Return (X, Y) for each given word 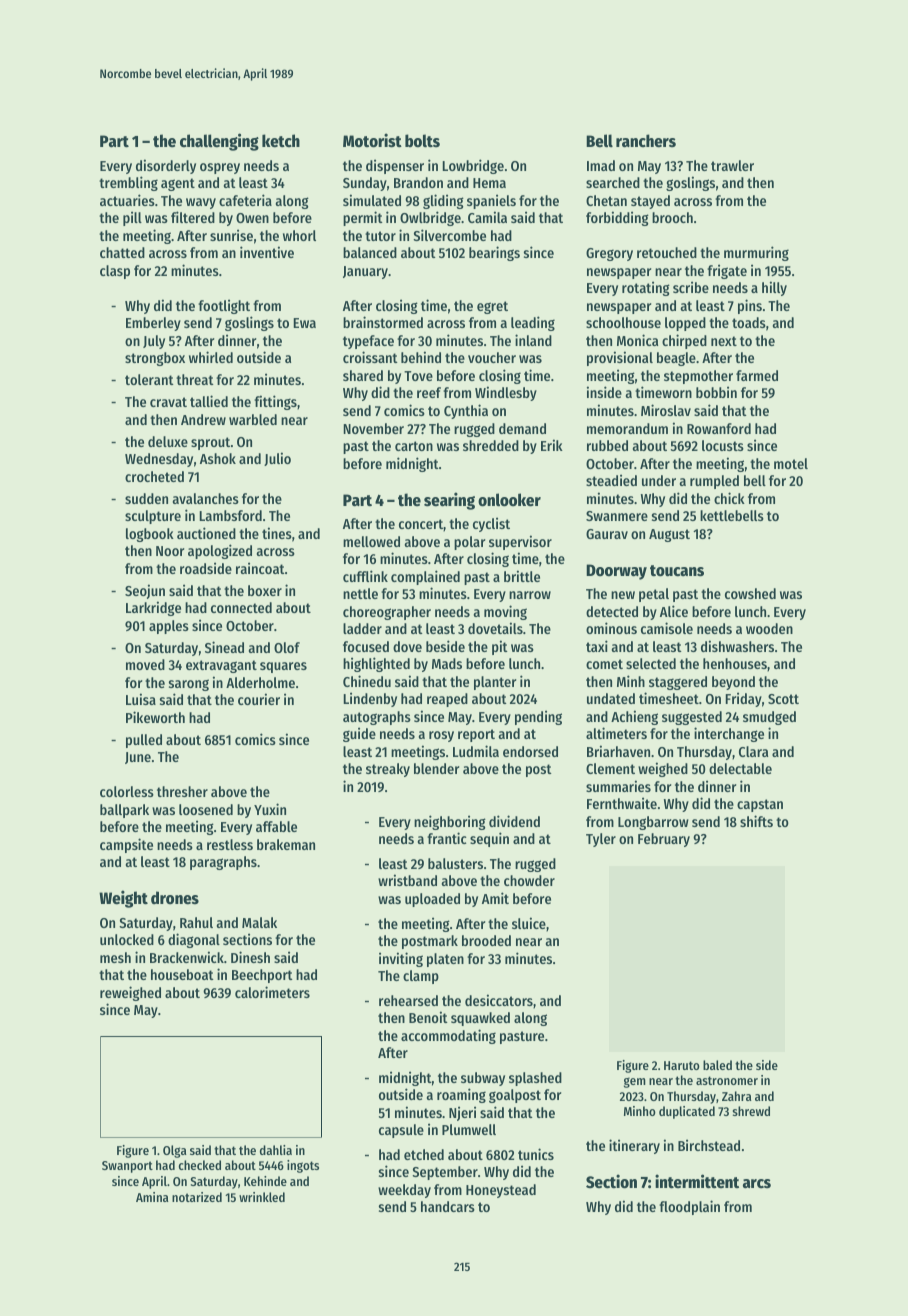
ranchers (646, 141)
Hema (489, 183)
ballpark (124, 811)
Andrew (203, 419)
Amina (152, 1197)
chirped (684, 341)
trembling (128, 183)
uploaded (432, 900)
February (664, 840)
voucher (492, 357)
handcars (448, 1206)
